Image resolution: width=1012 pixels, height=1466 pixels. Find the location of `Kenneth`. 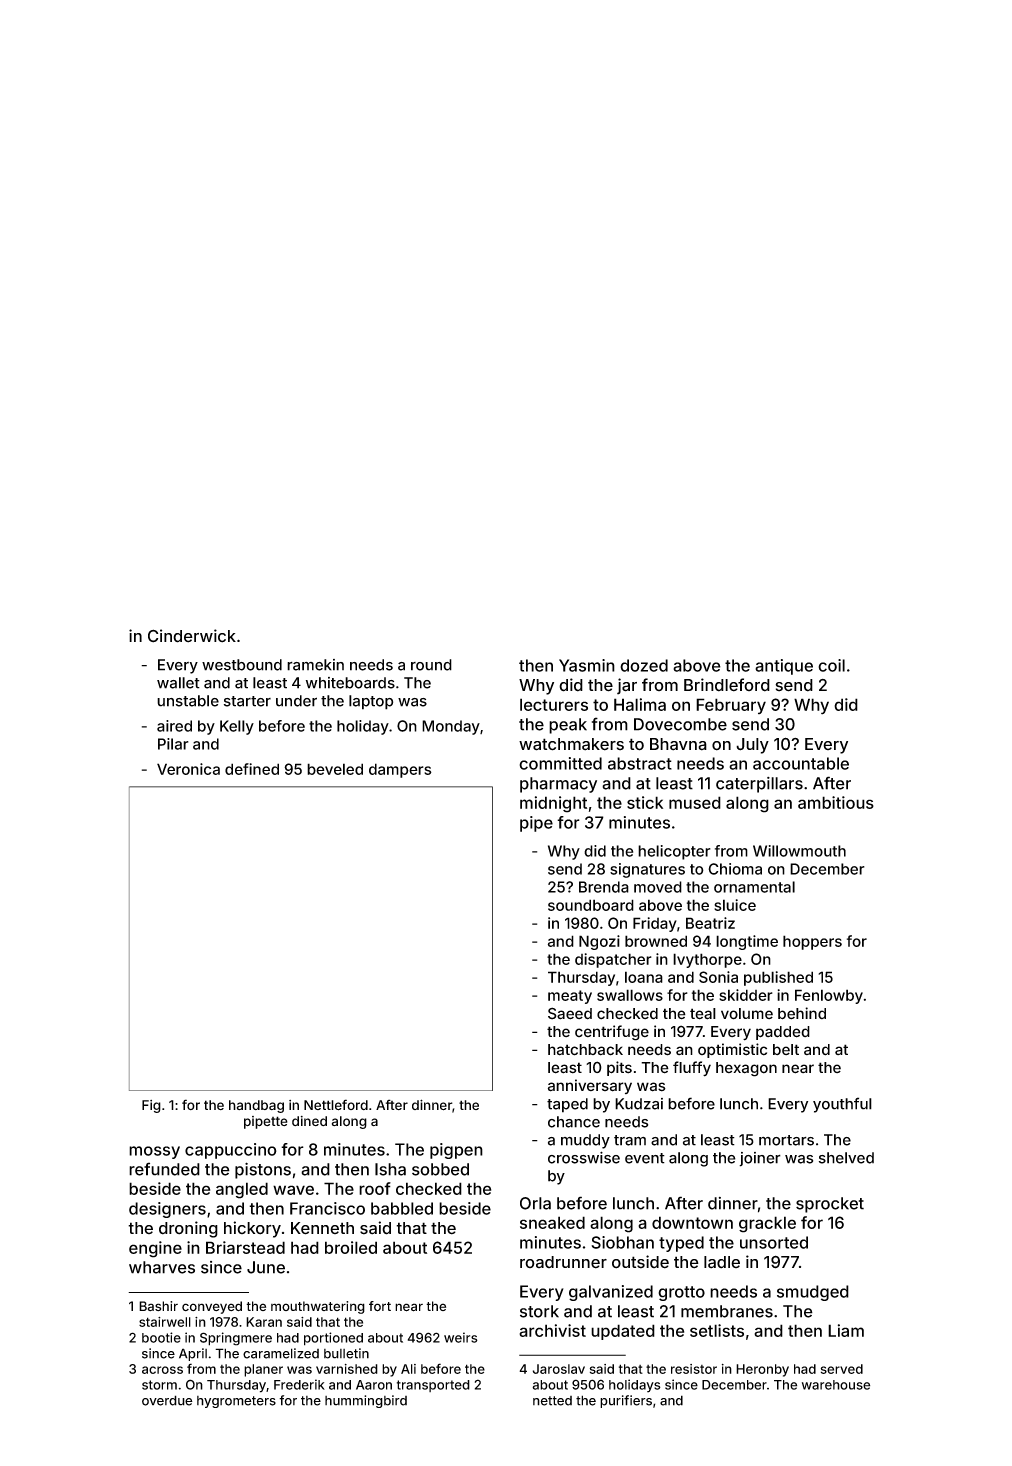

Kenneth is located at coordinates (322, 1228).
